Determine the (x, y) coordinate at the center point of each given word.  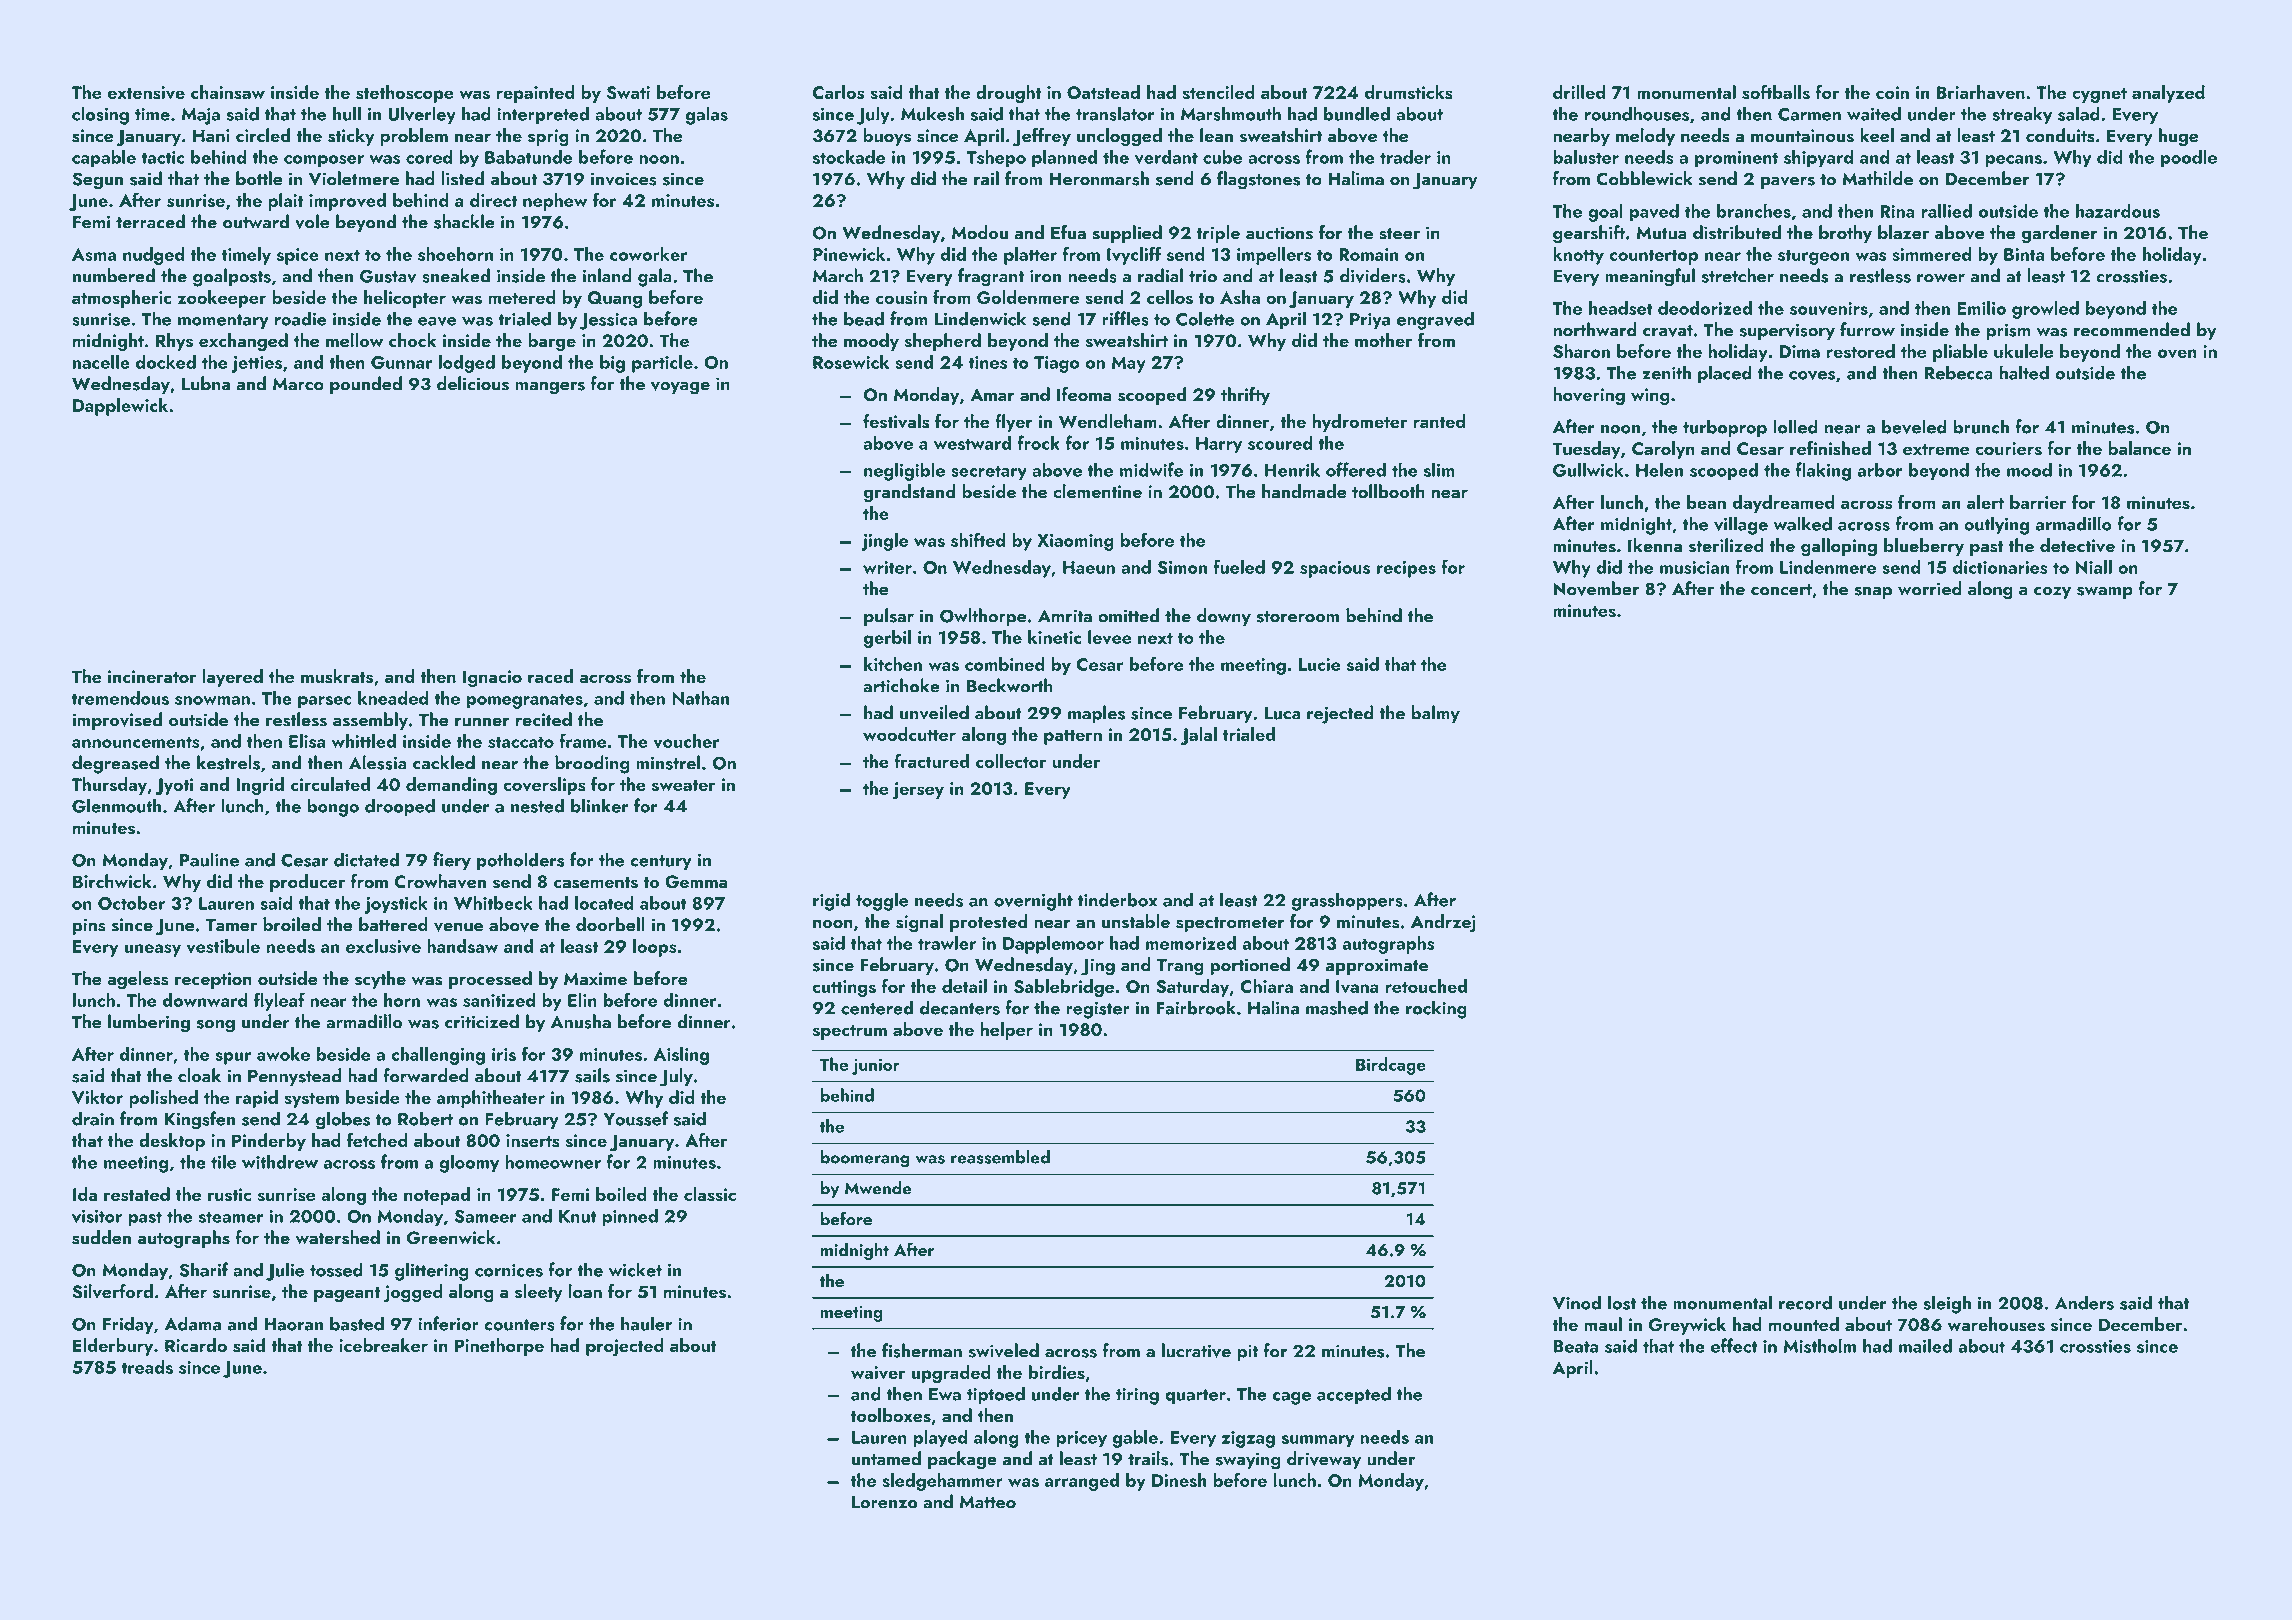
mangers (550, 388)
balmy (1435, 714)
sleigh (1947, 1304)
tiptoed (996, 1395)
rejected (1340, 714)
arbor (1880, 469)
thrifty (1245, 396)
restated (137, 1194)
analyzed (2168, 94)
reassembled (1000, 1157)
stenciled (1218, 92)
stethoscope (405, 94)
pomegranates (525, 701)
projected (625, 1347)
